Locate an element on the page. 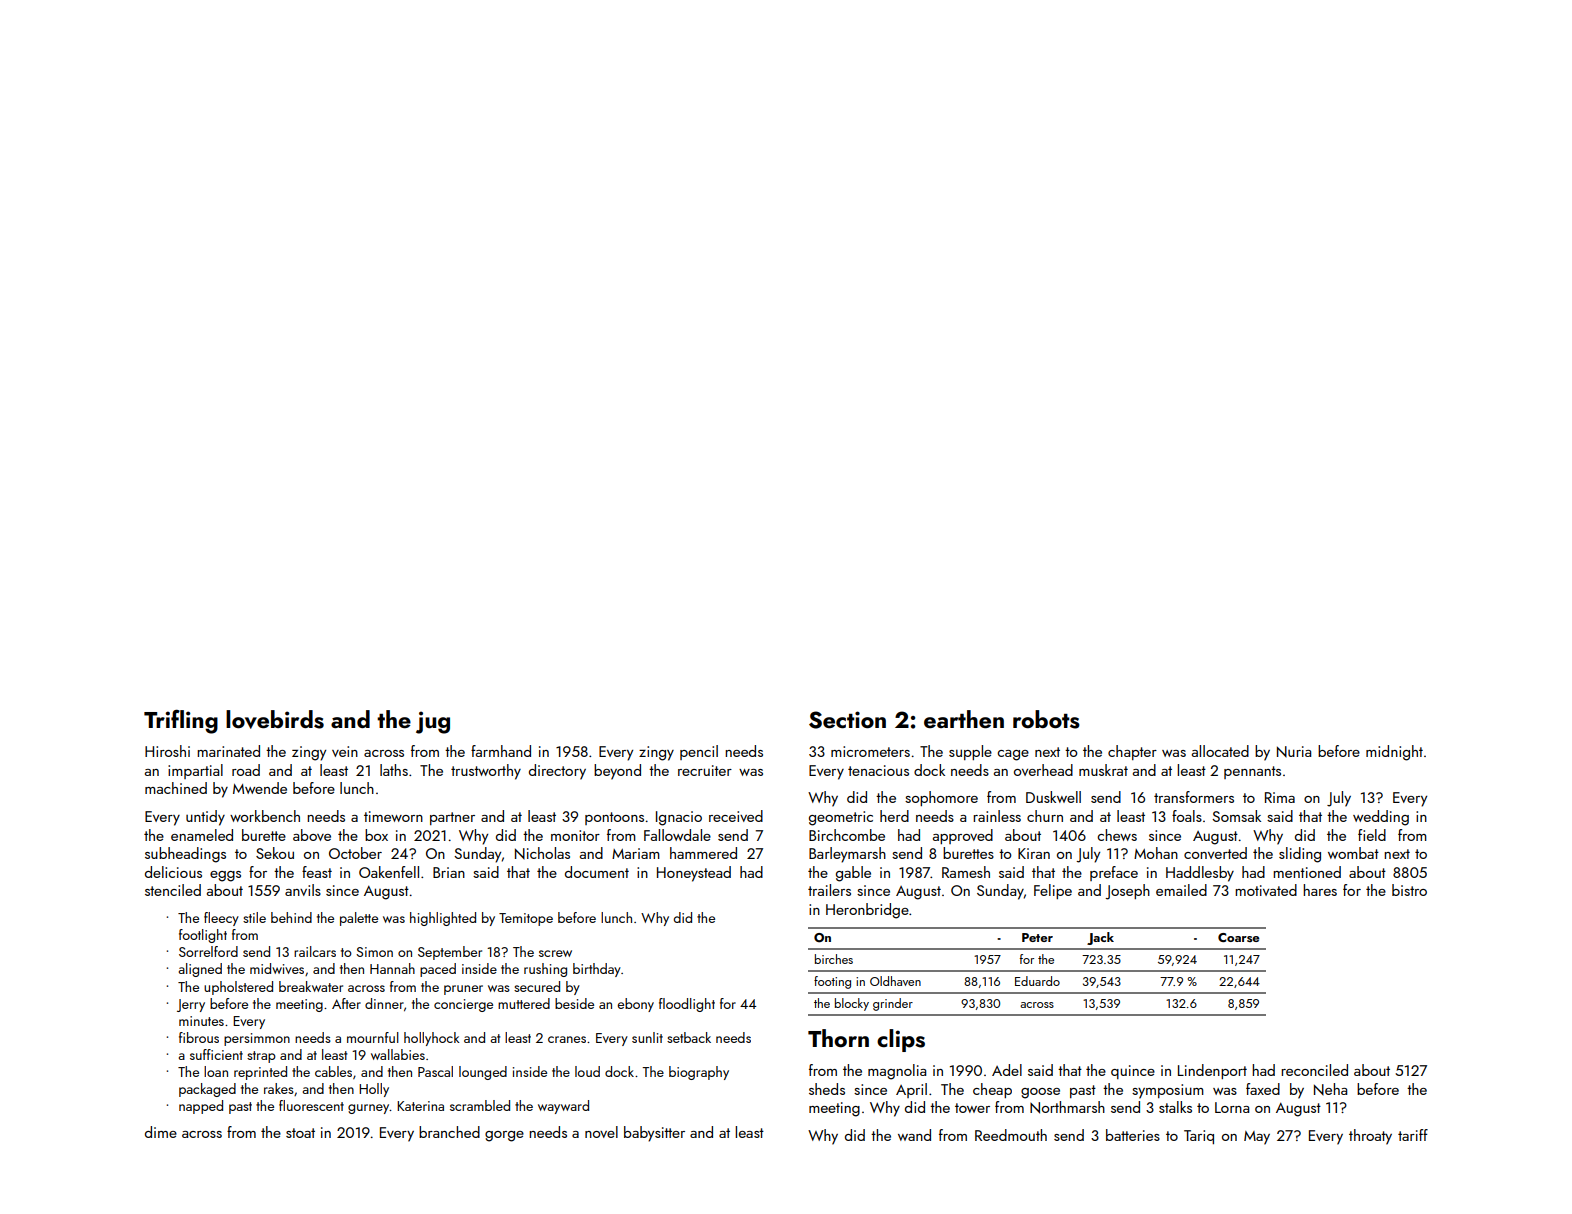 This document has height=1214, width=1572. throaty is located at coordinates (1370, 1137).
